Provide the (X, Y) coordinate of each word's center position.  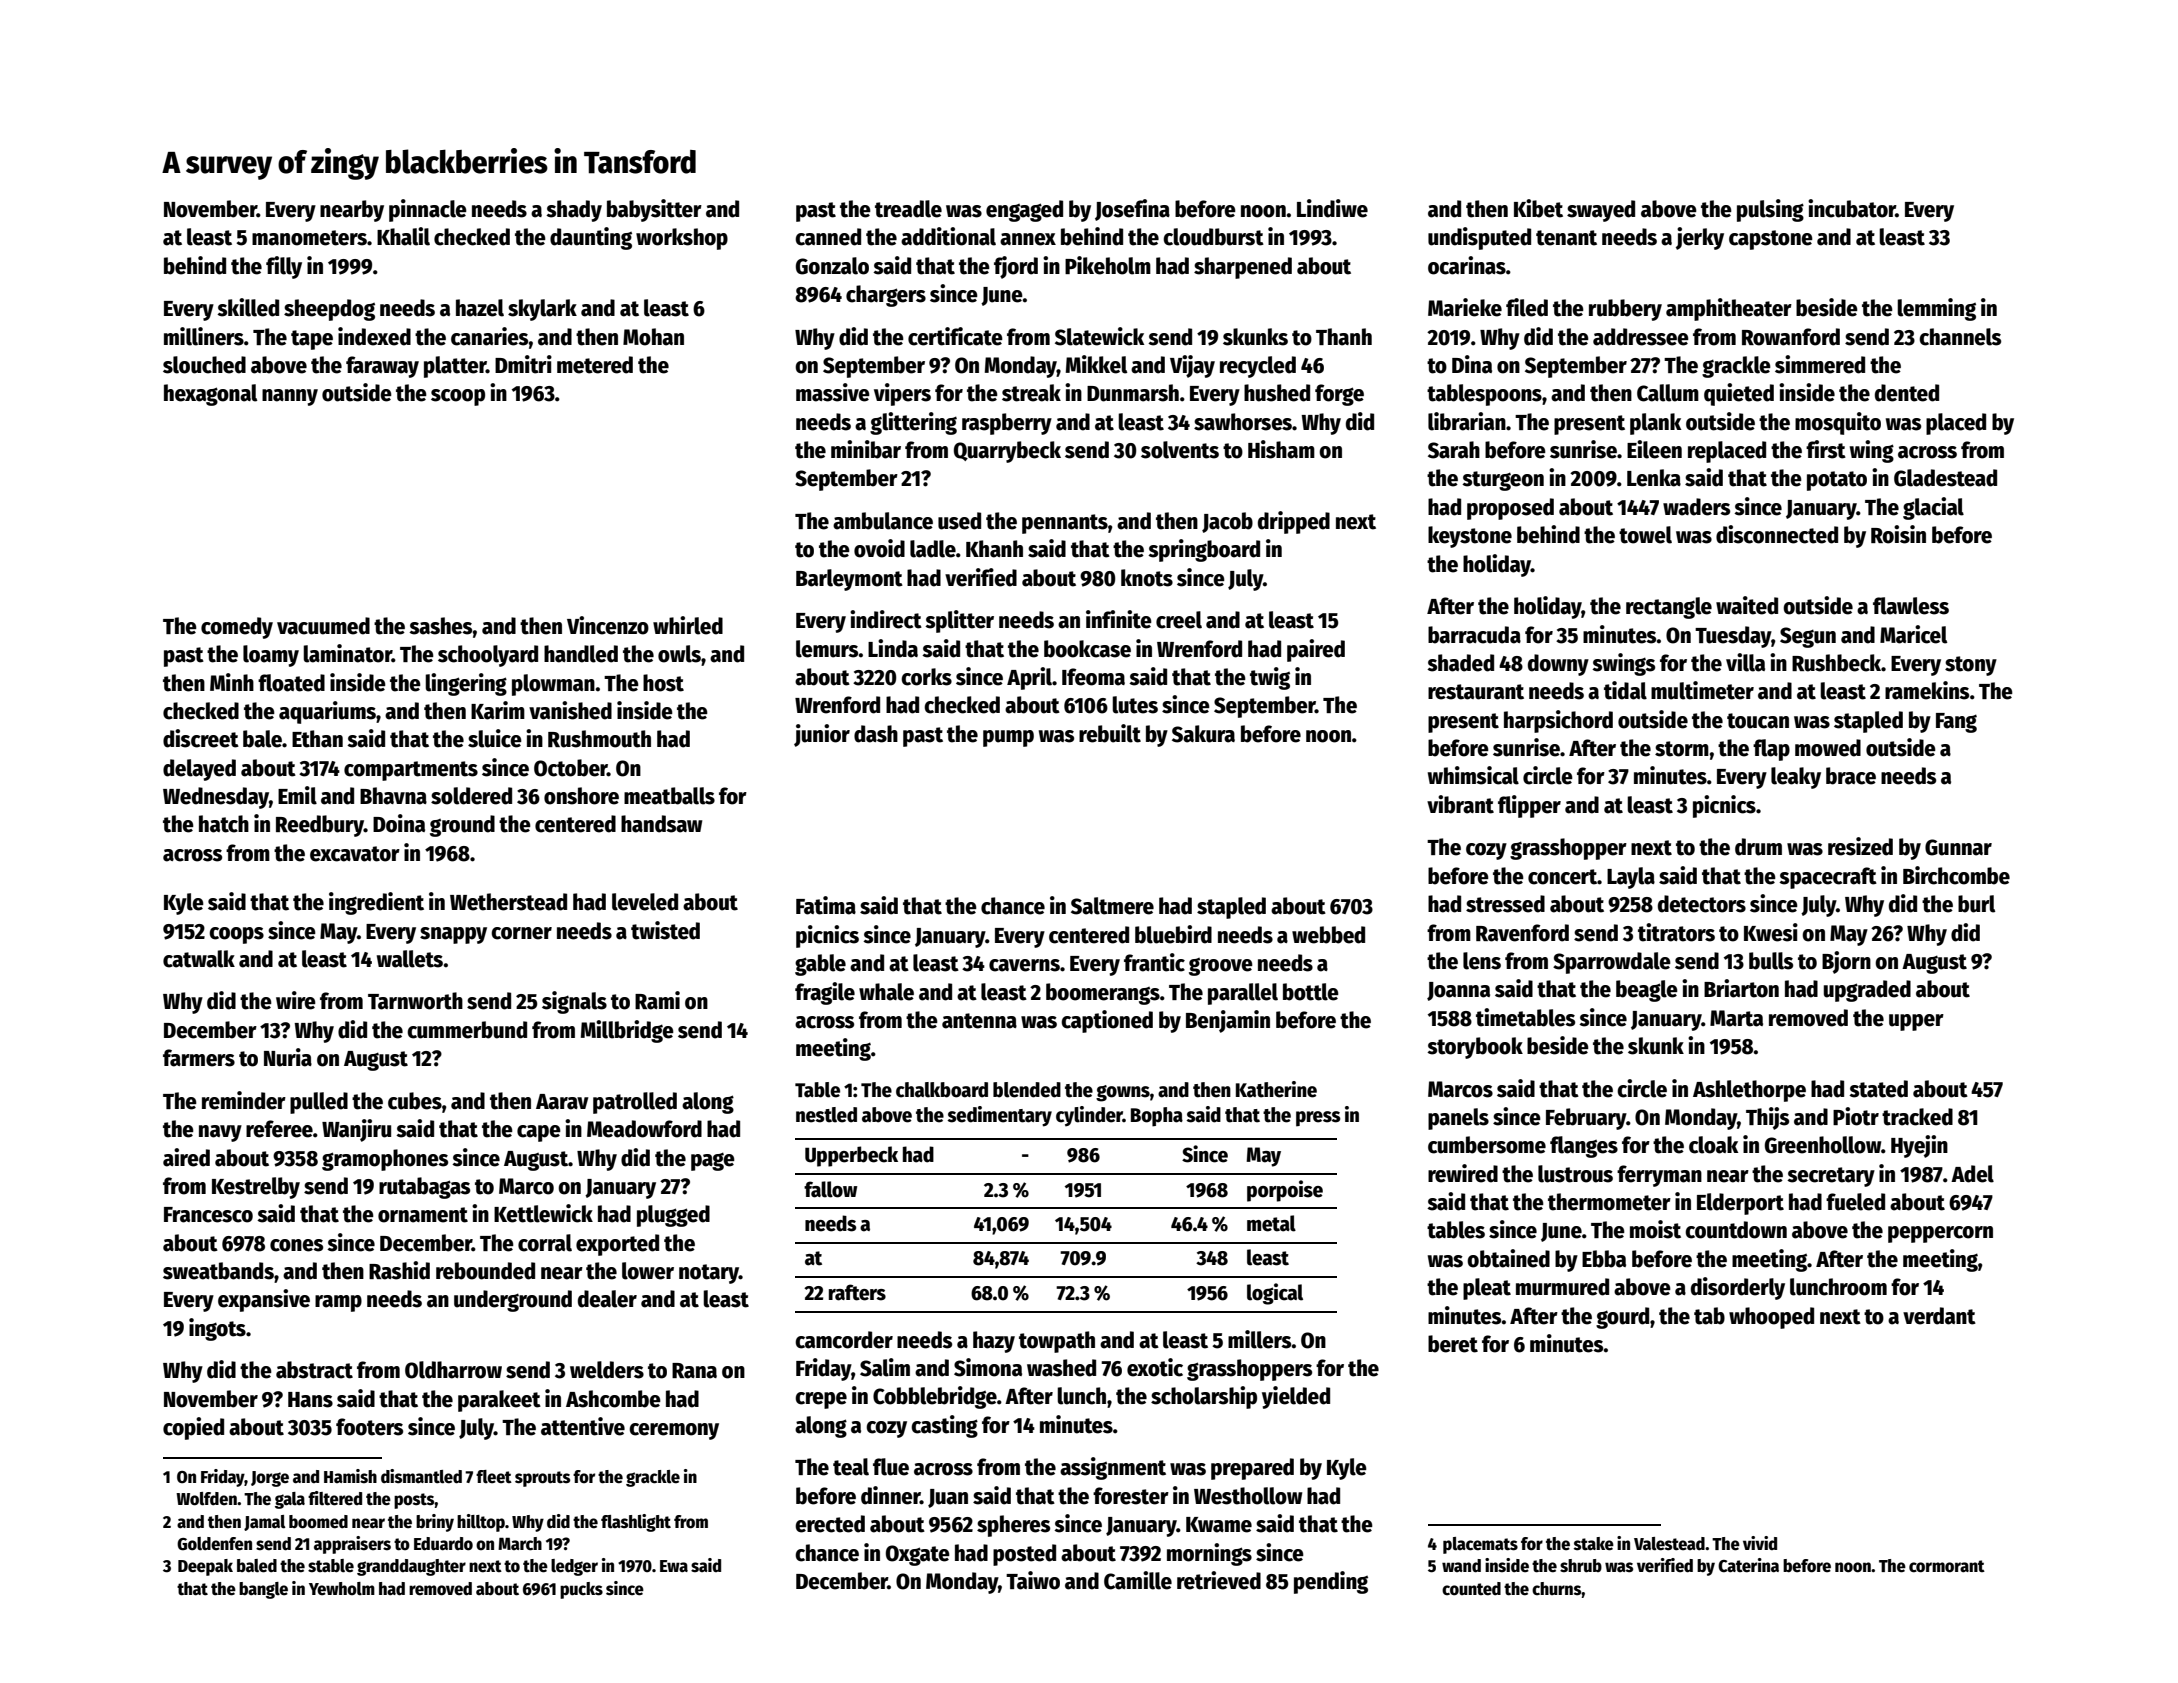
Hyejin (1919, 1146)
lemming (1936, 309)
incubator (1852, 208)
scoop (458, 397)
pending (1331, 1582)
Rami (657, 1000)
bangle (263, 1590)
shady (574, 211)
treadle (908, 209)
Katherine (1276, 1089)
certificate (955, 336)
